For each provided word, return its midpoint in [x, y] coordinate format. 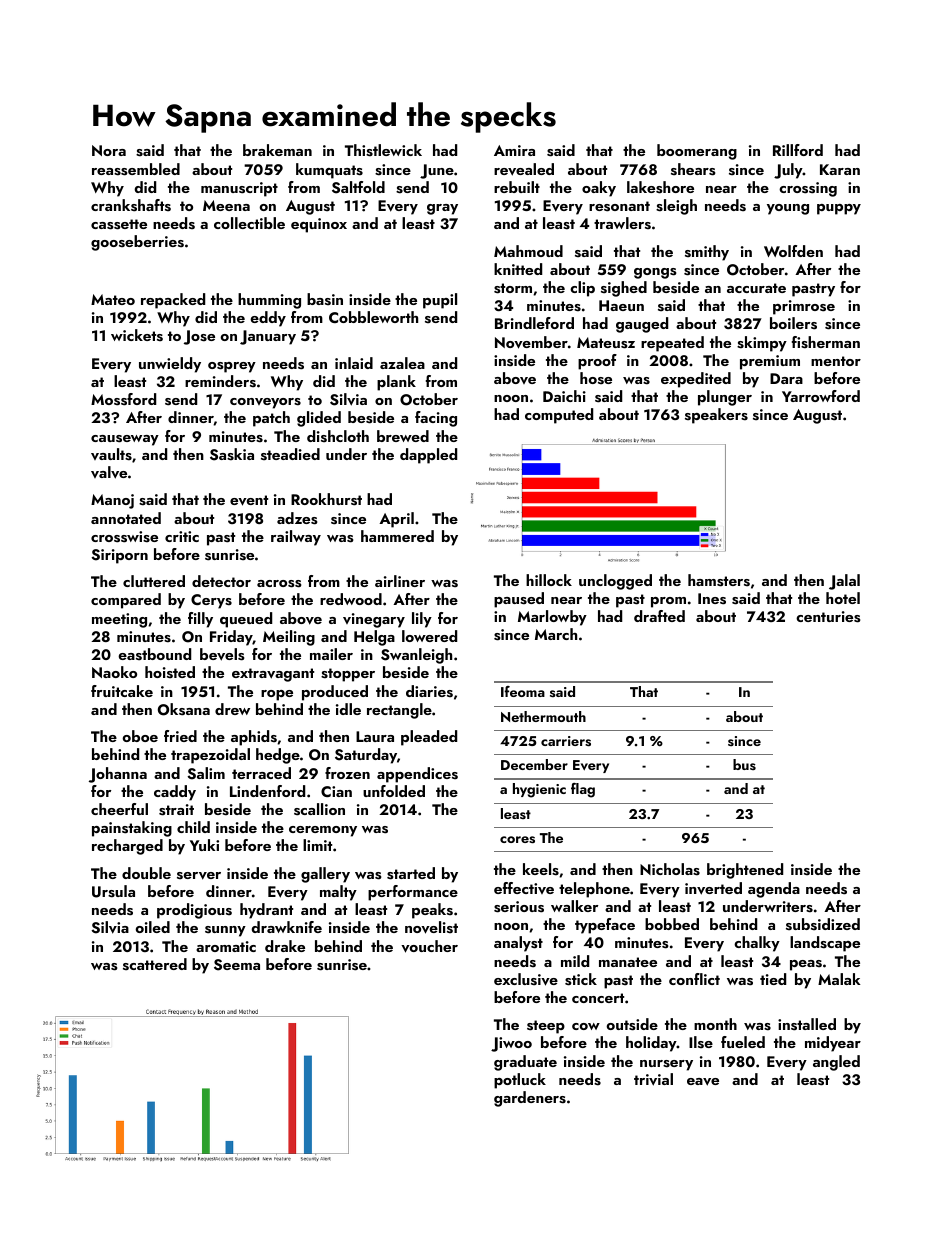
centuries [828, 617]
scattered [155, 964]
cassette [119, 224]
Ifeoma [523, 691]
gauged [642, 325]
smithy [707, 253]
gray [442, 209]
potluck [520, 1081]
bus [744, 764]
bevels [222, 654]
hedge [278, 756]
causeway [125, 440]
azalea [402, 363]
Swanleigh [416, 656]
